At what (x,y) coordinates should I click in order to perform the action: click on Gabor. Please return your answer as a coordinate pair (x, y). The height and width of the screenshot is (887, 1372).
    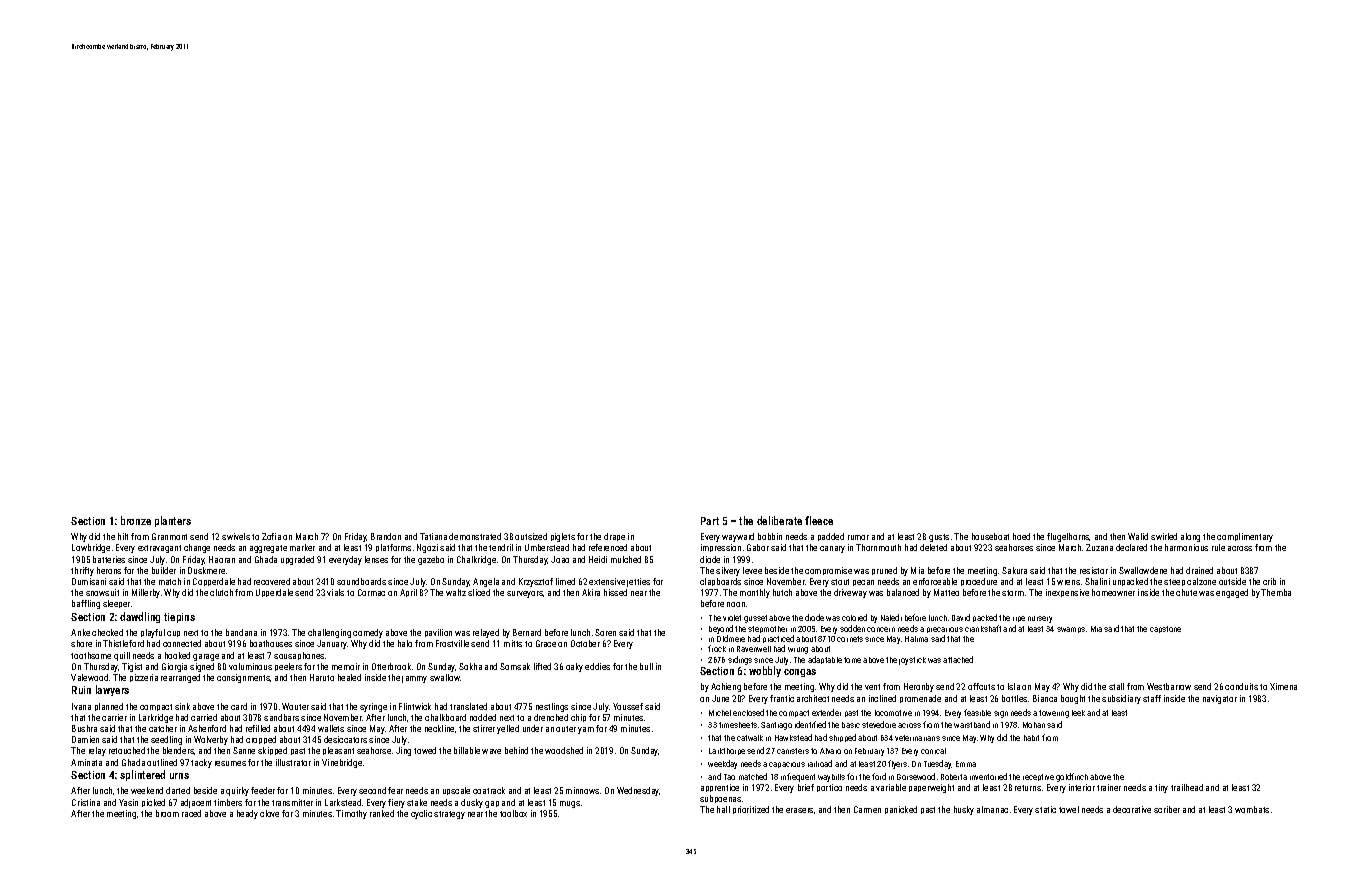
    Looking at the image, I should click on (758, 547).
